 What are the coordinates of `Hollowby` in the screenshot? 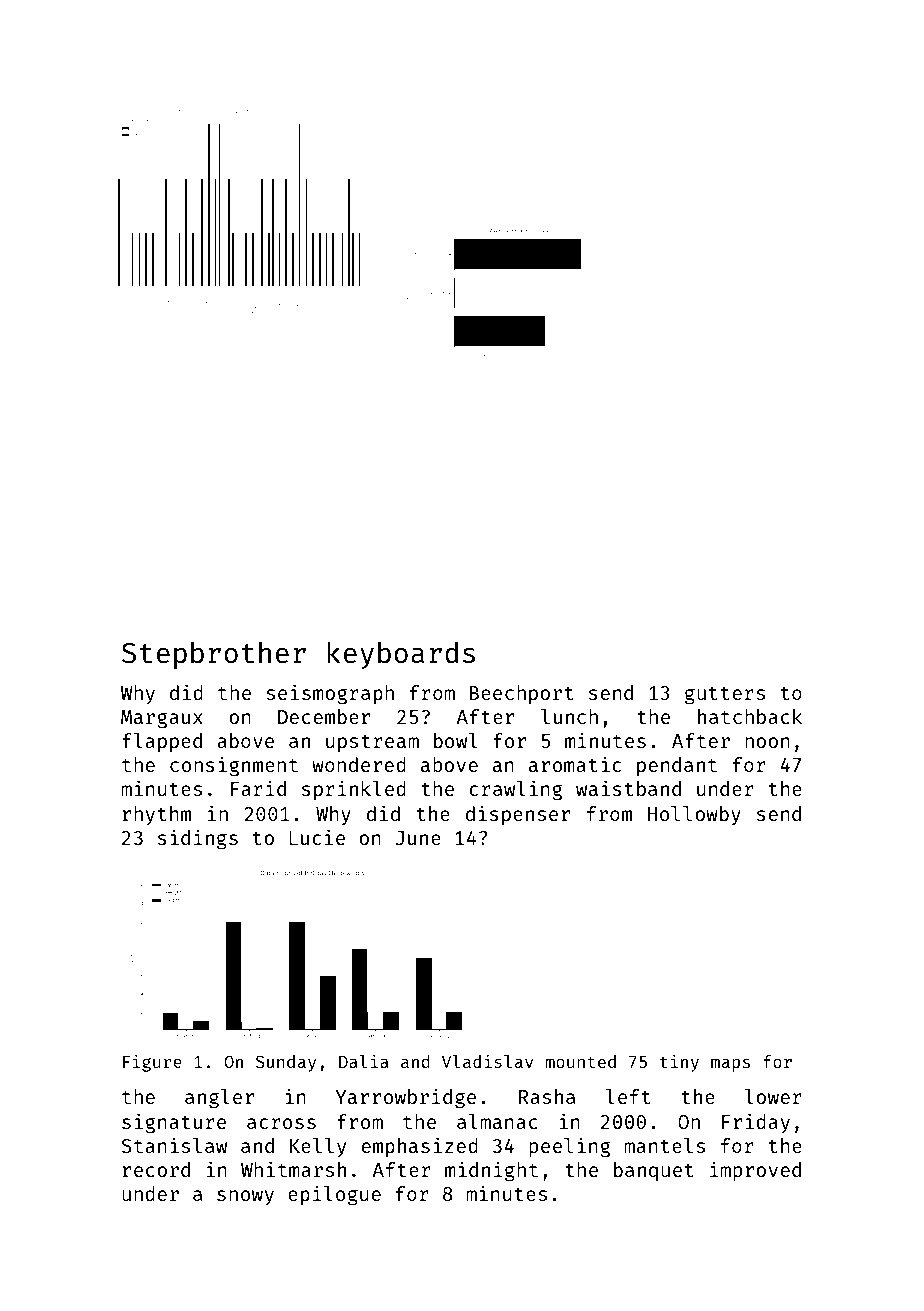 It's located at (694, 815).
